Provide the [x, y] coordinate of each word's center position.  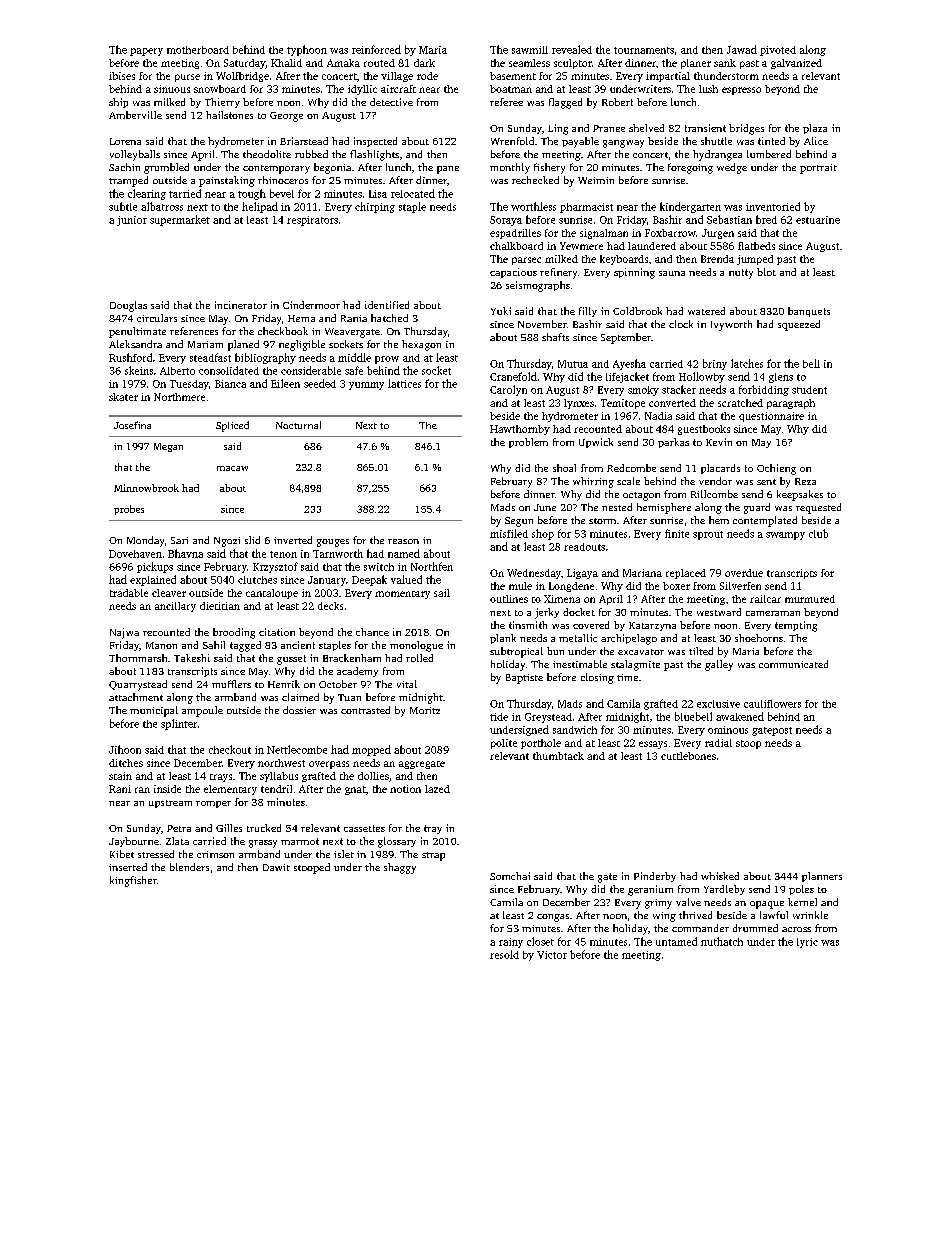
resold [504, 954]
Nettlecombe [297, 749]
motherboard [198, 50]
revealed [572, 49]
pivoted [778, 51]
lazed [437, 789]
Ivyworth [731, 325]
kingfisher [133, 881]
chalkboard [516, 246]
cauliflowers [772, 704]
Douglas [128, 306]
